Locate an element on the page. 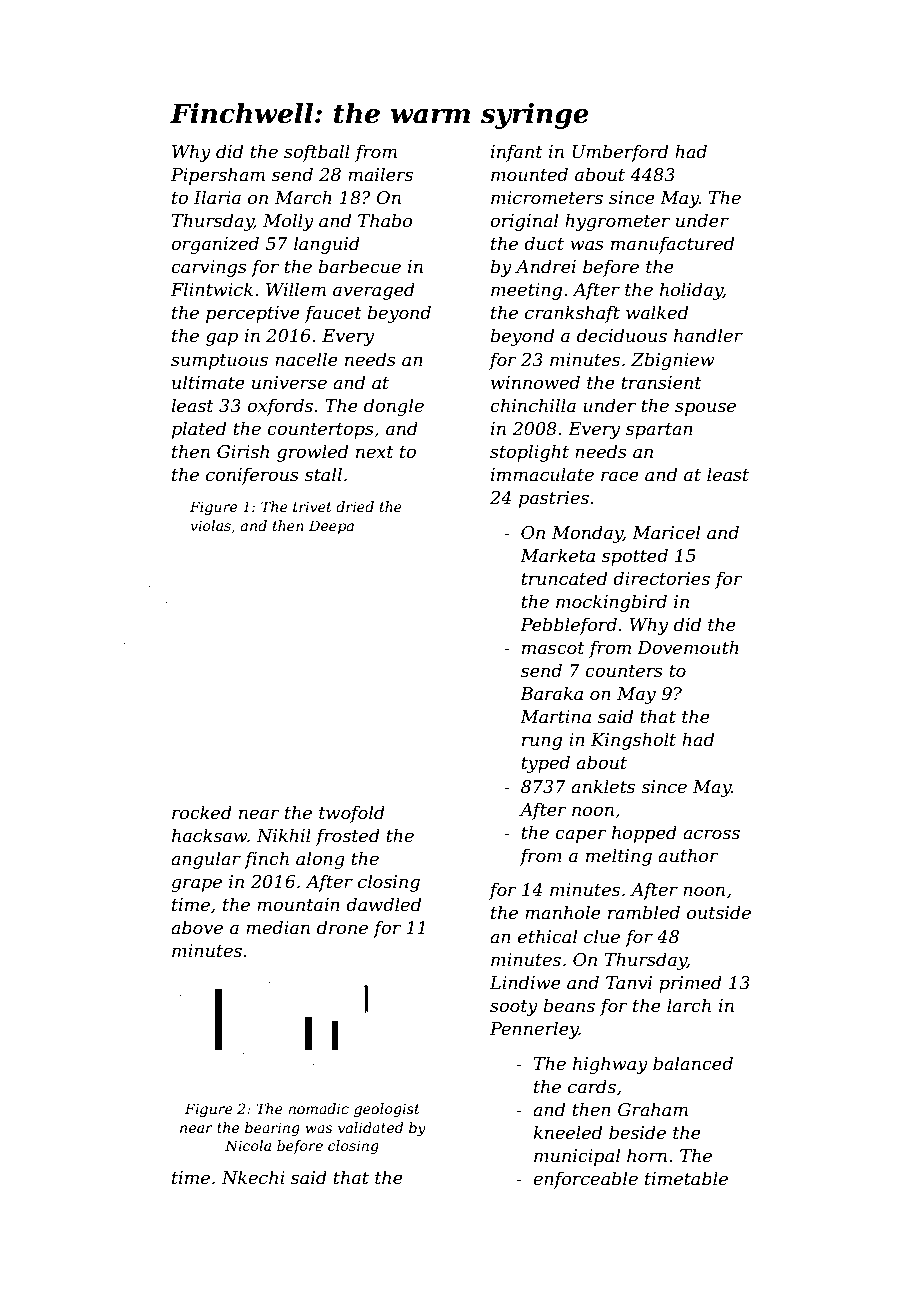 The height and width of the document is (1311, 924). transient is located at coordinates (661, 383).
